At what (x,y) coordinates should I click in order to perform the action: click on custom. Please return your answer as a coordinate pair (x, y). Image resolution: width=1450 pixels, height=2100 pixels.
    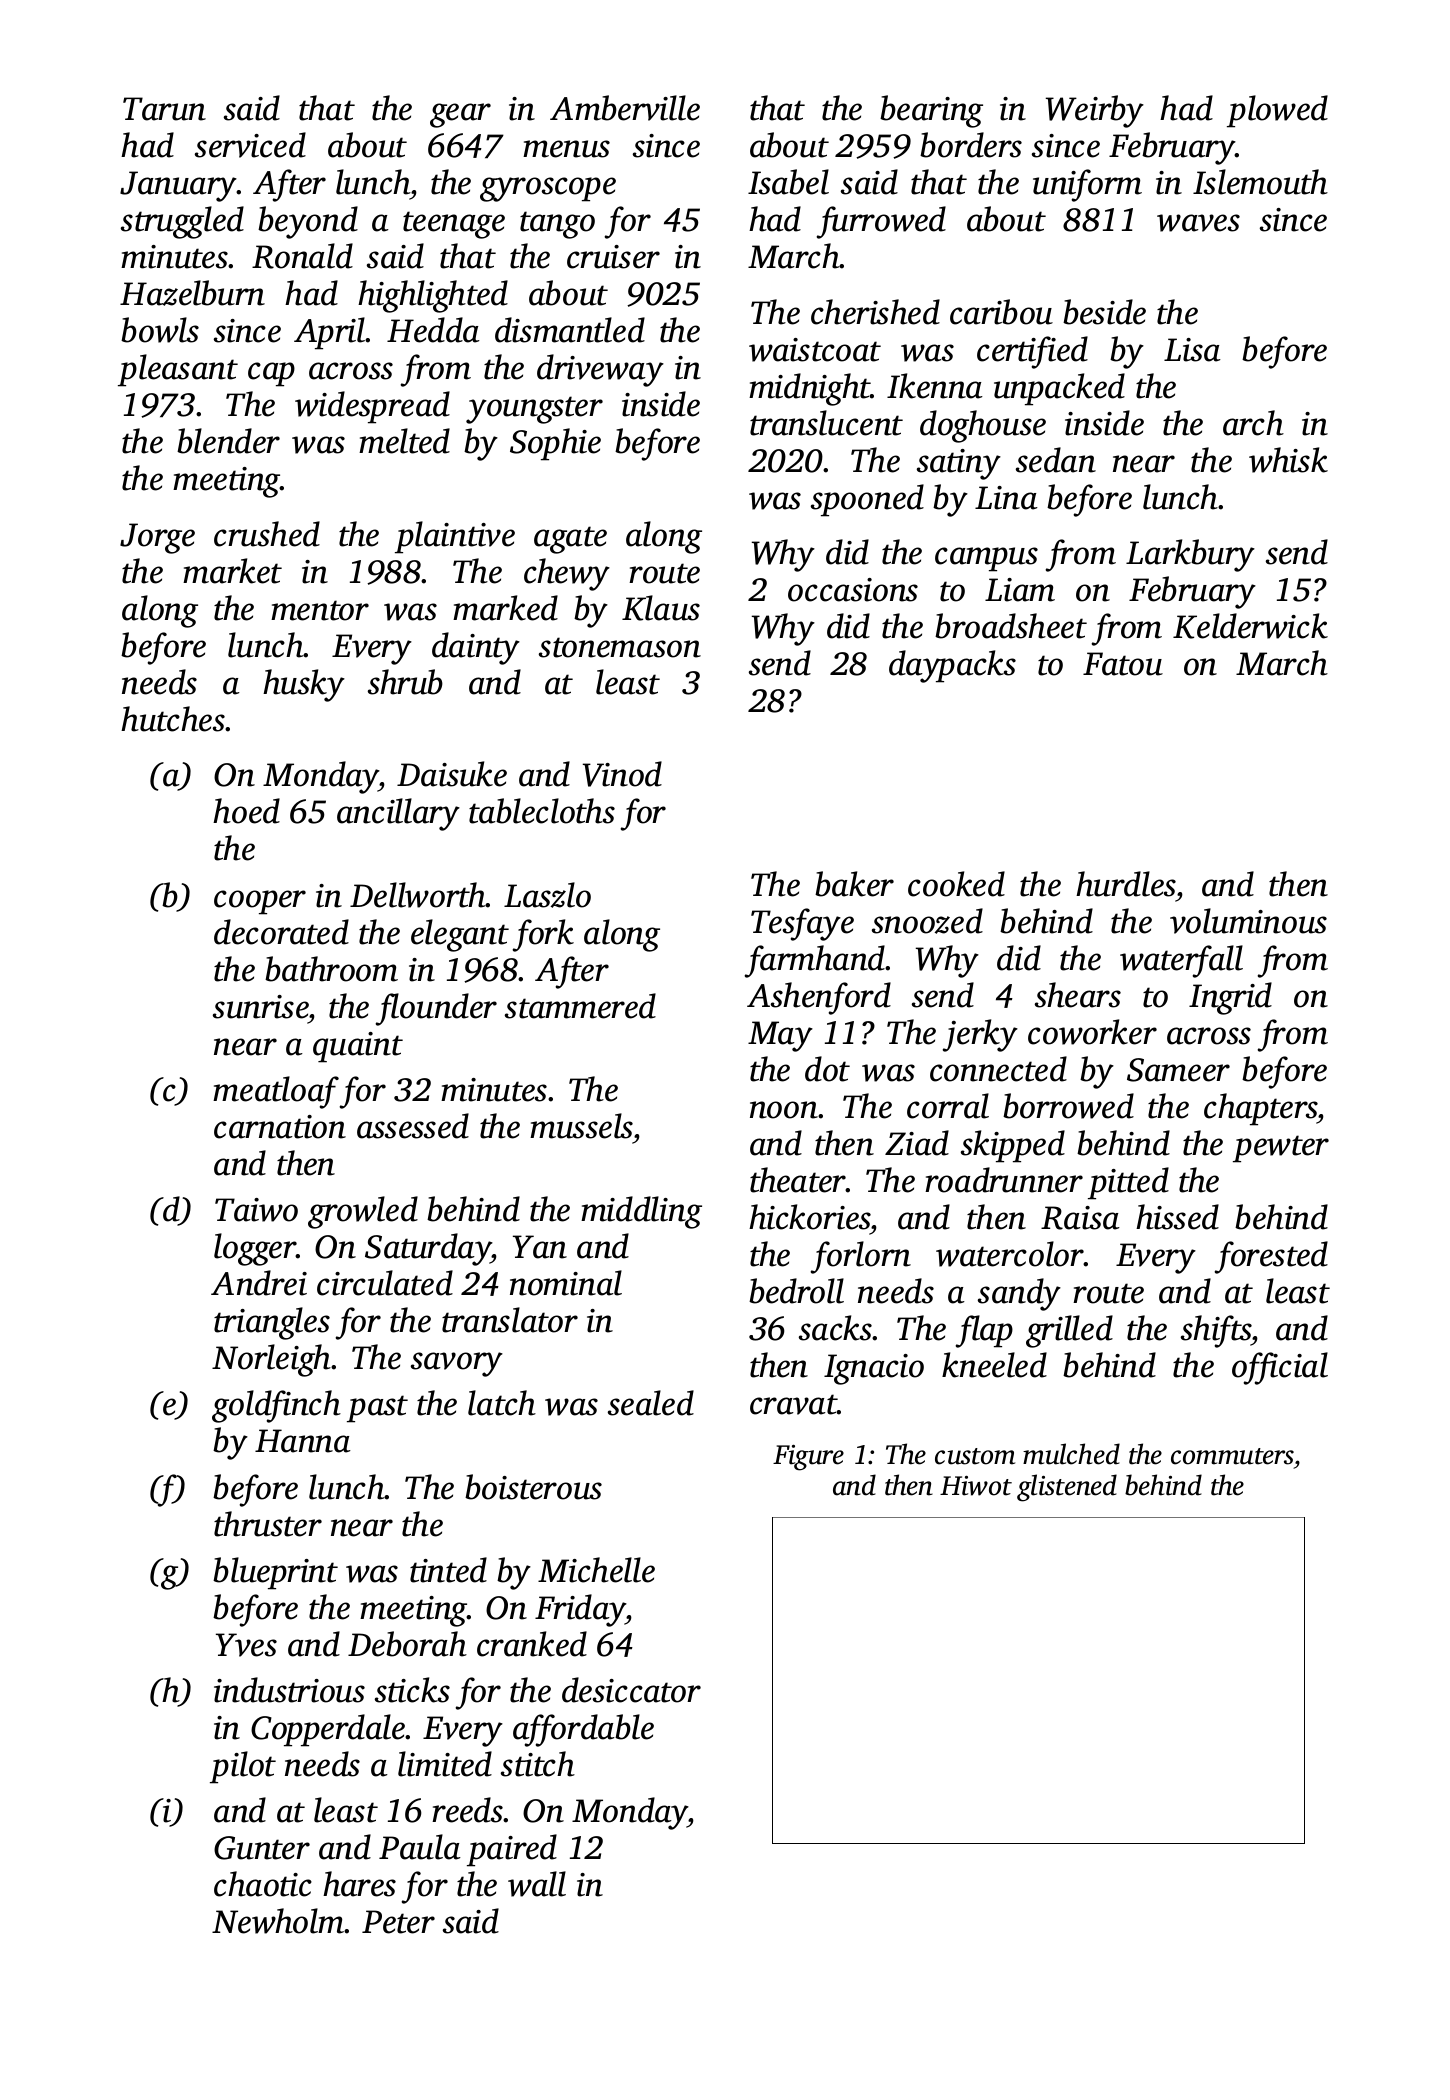
    Looking at the image, I should click on (975, 1456).
